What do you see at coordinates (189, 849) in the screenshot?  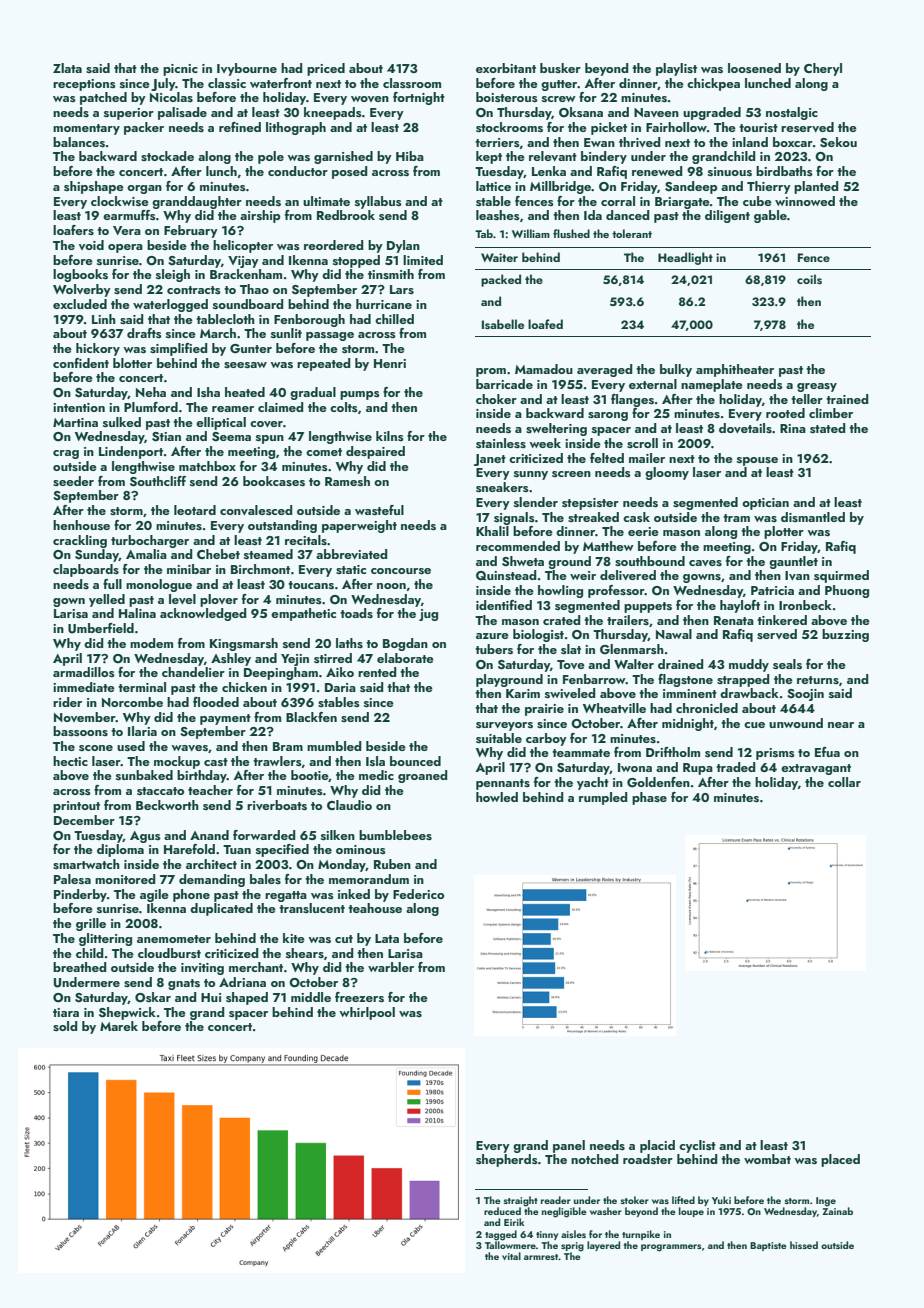 I see `Harefold` at bounding box center [189, 849].
